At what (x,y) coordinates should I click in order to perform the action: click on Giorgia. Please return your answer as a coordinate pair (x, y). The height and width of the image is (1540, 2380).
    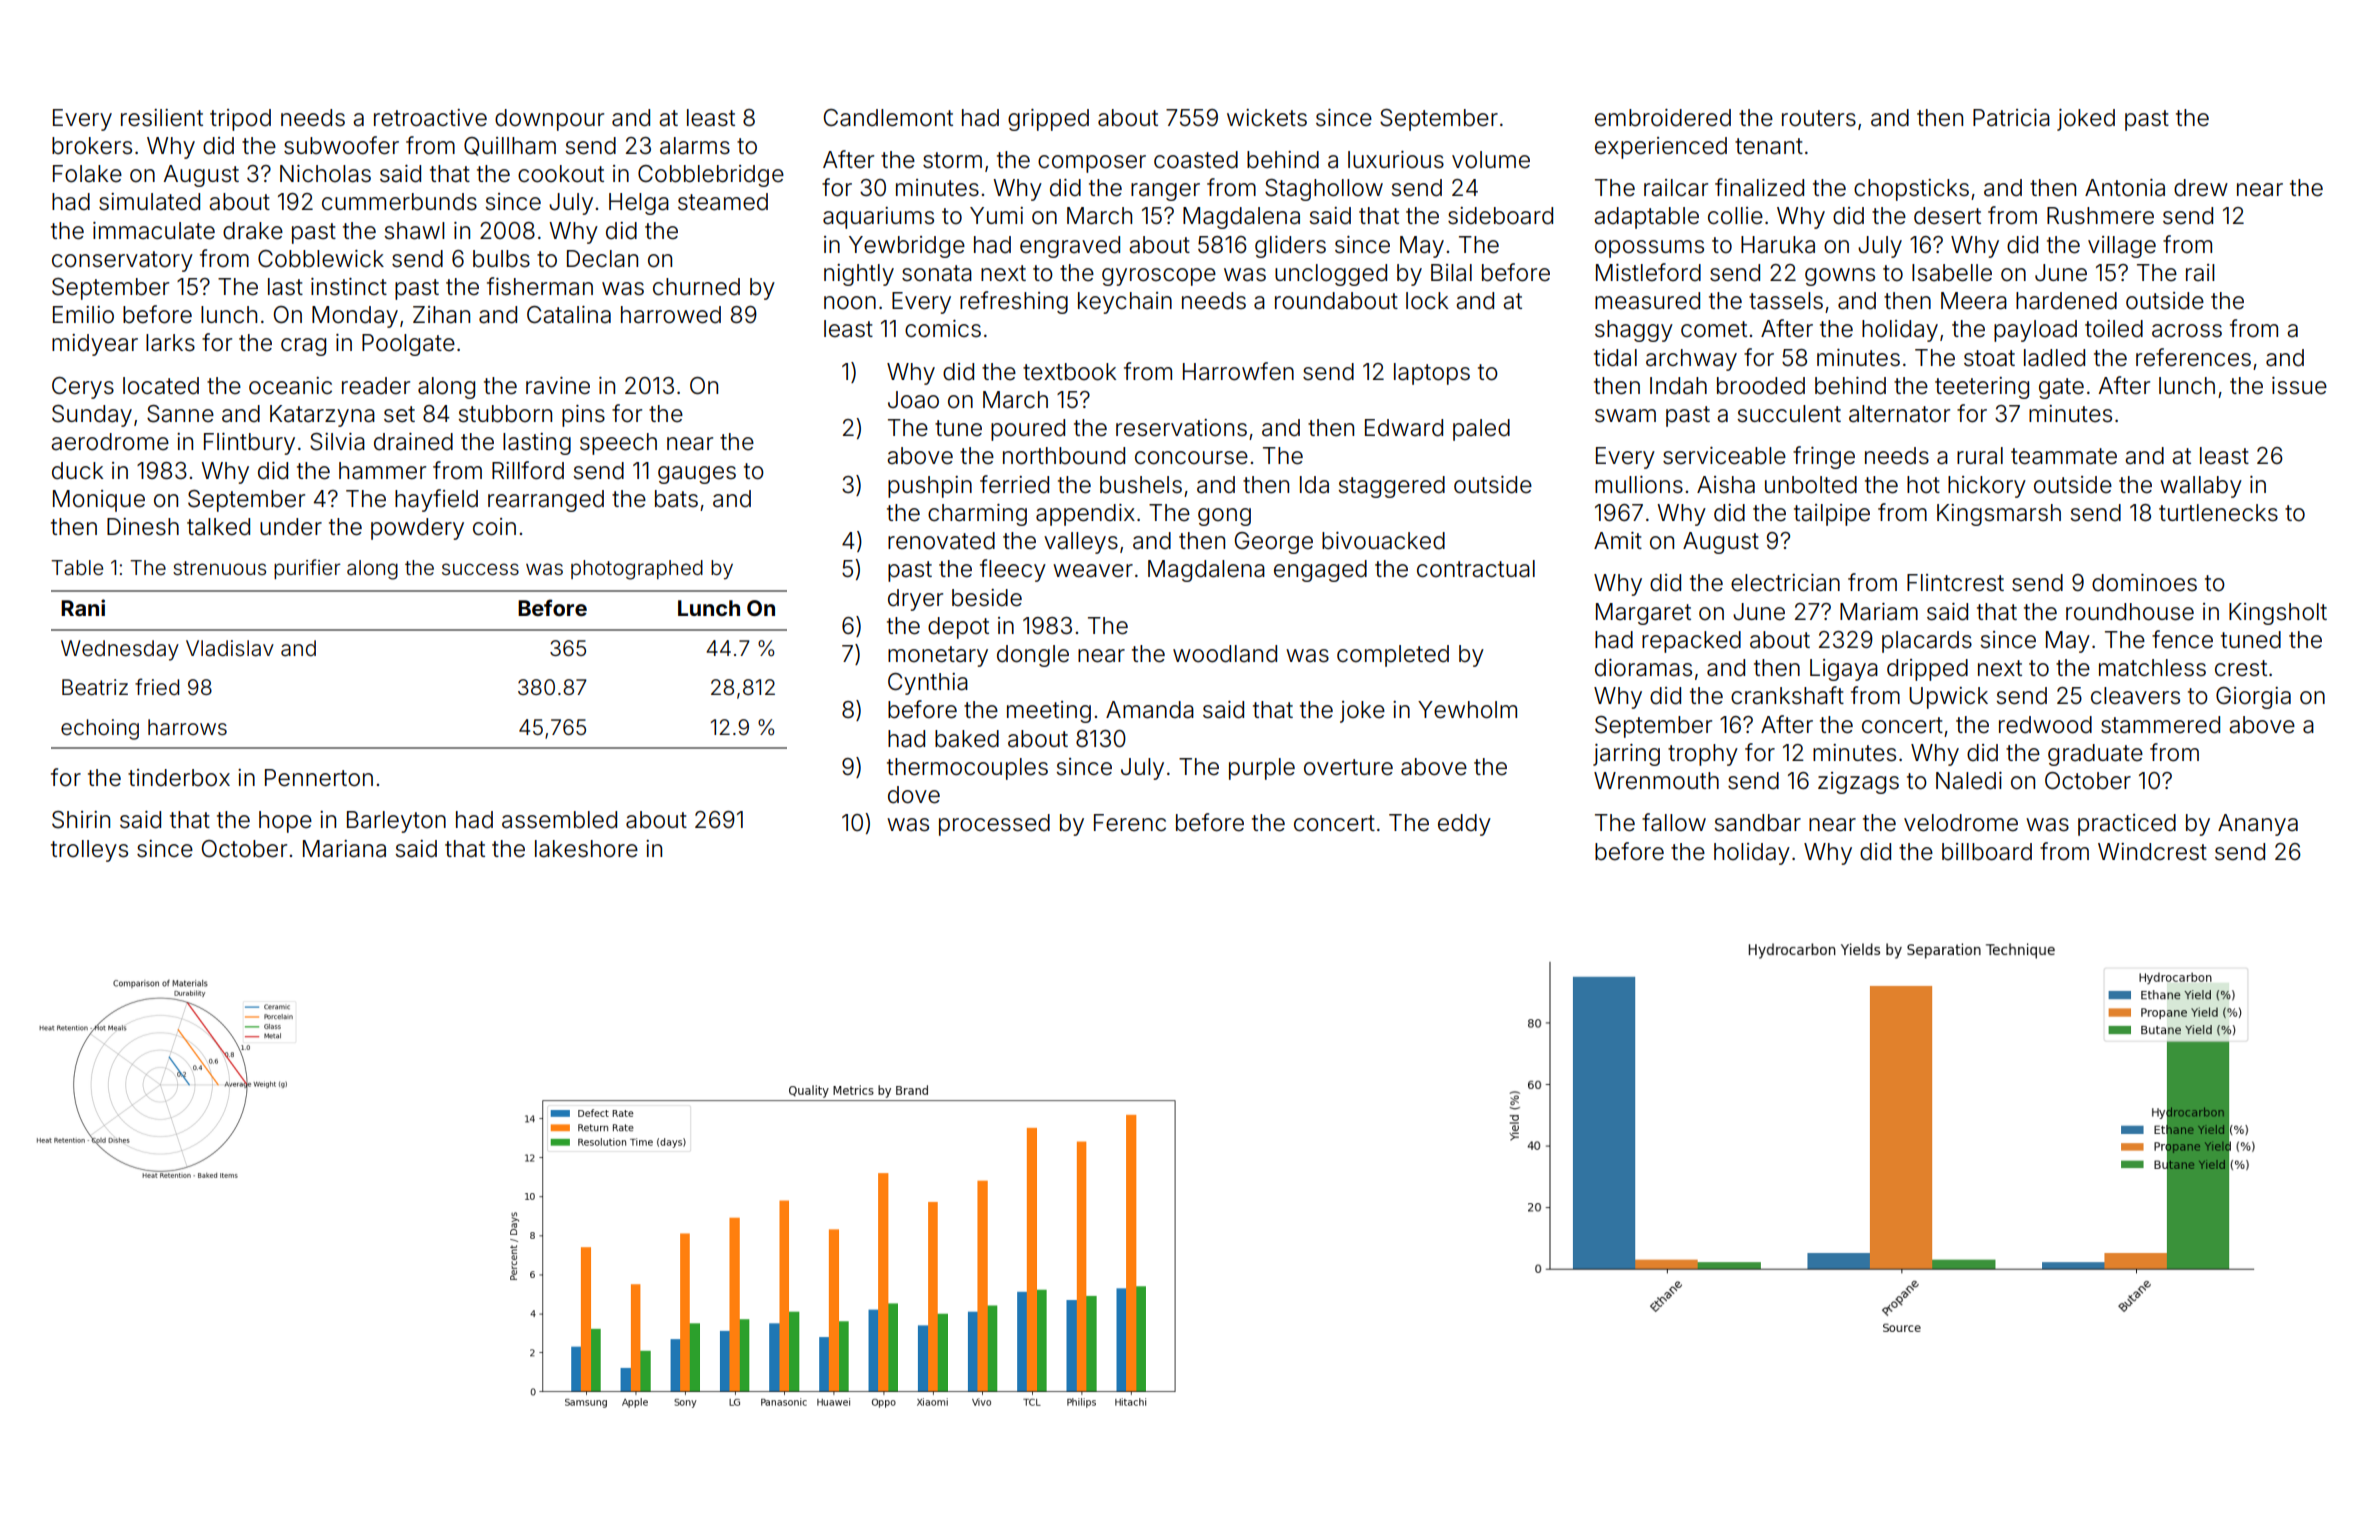
    Looking at the image, I should click on (2253, 698).
